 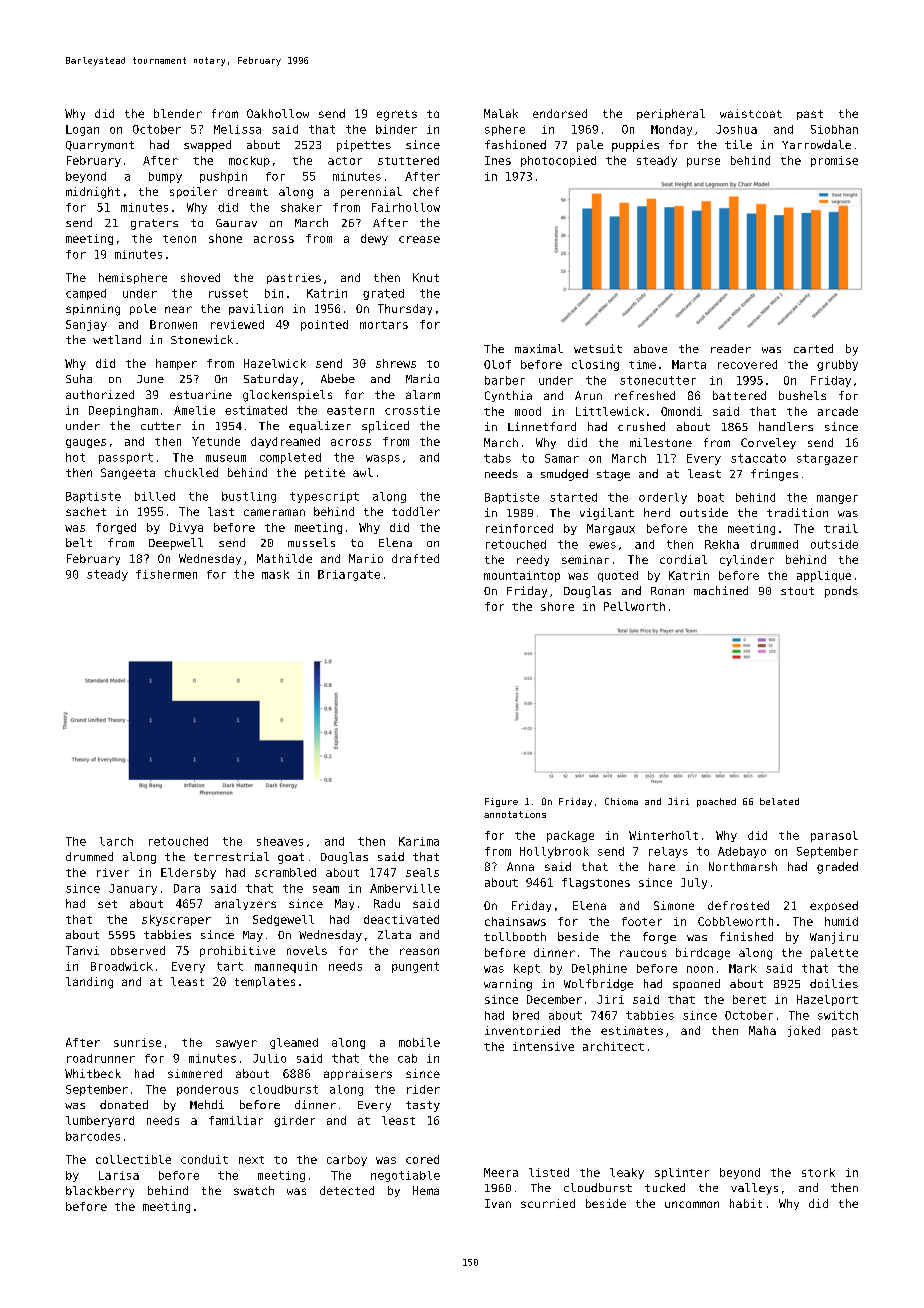 What do you see at coordinates (558, 161) in the page?
I see `photocopied` at bounding box center [558, 161].
